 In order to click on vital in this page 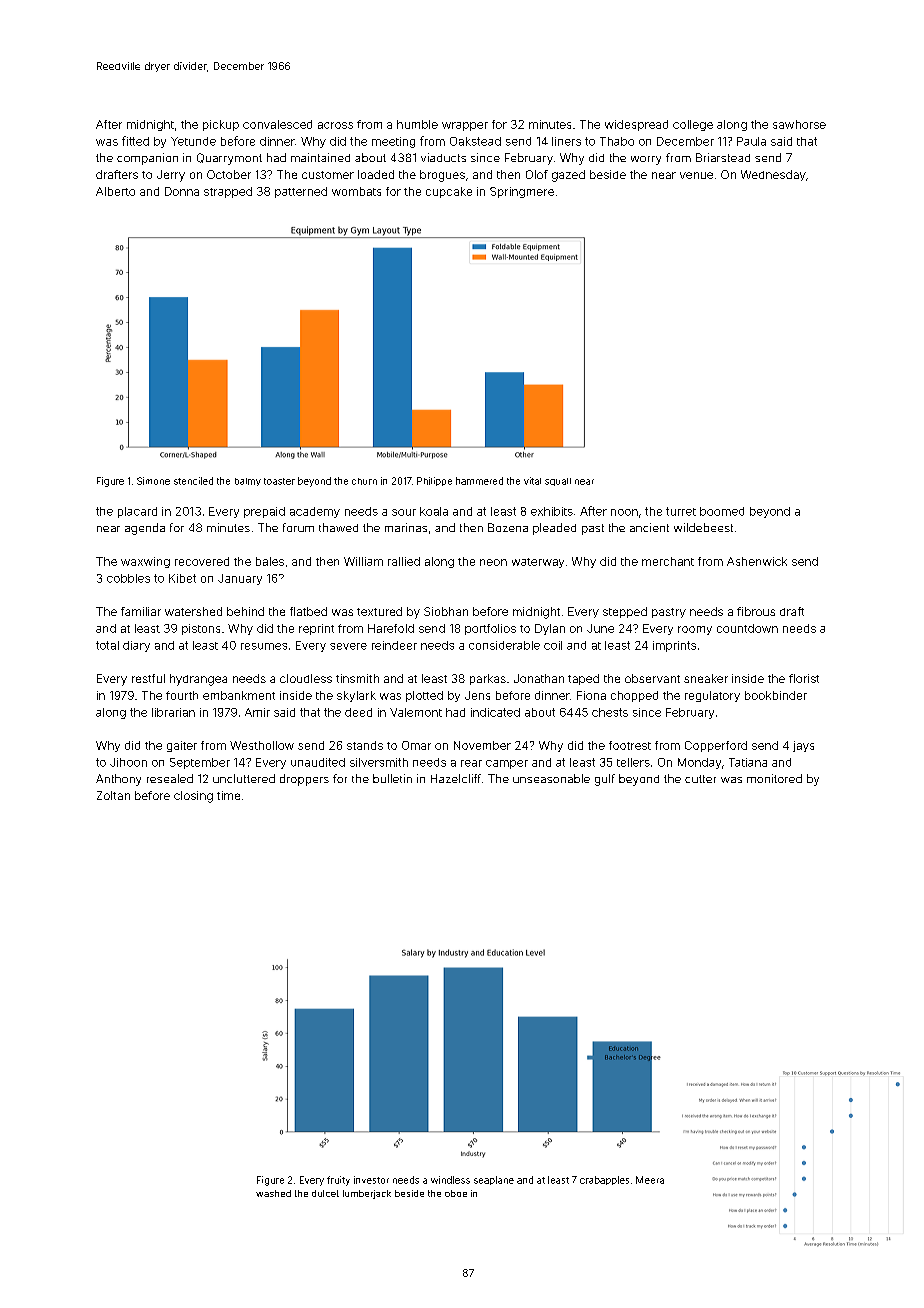, I will do `click(532, 481)`.
